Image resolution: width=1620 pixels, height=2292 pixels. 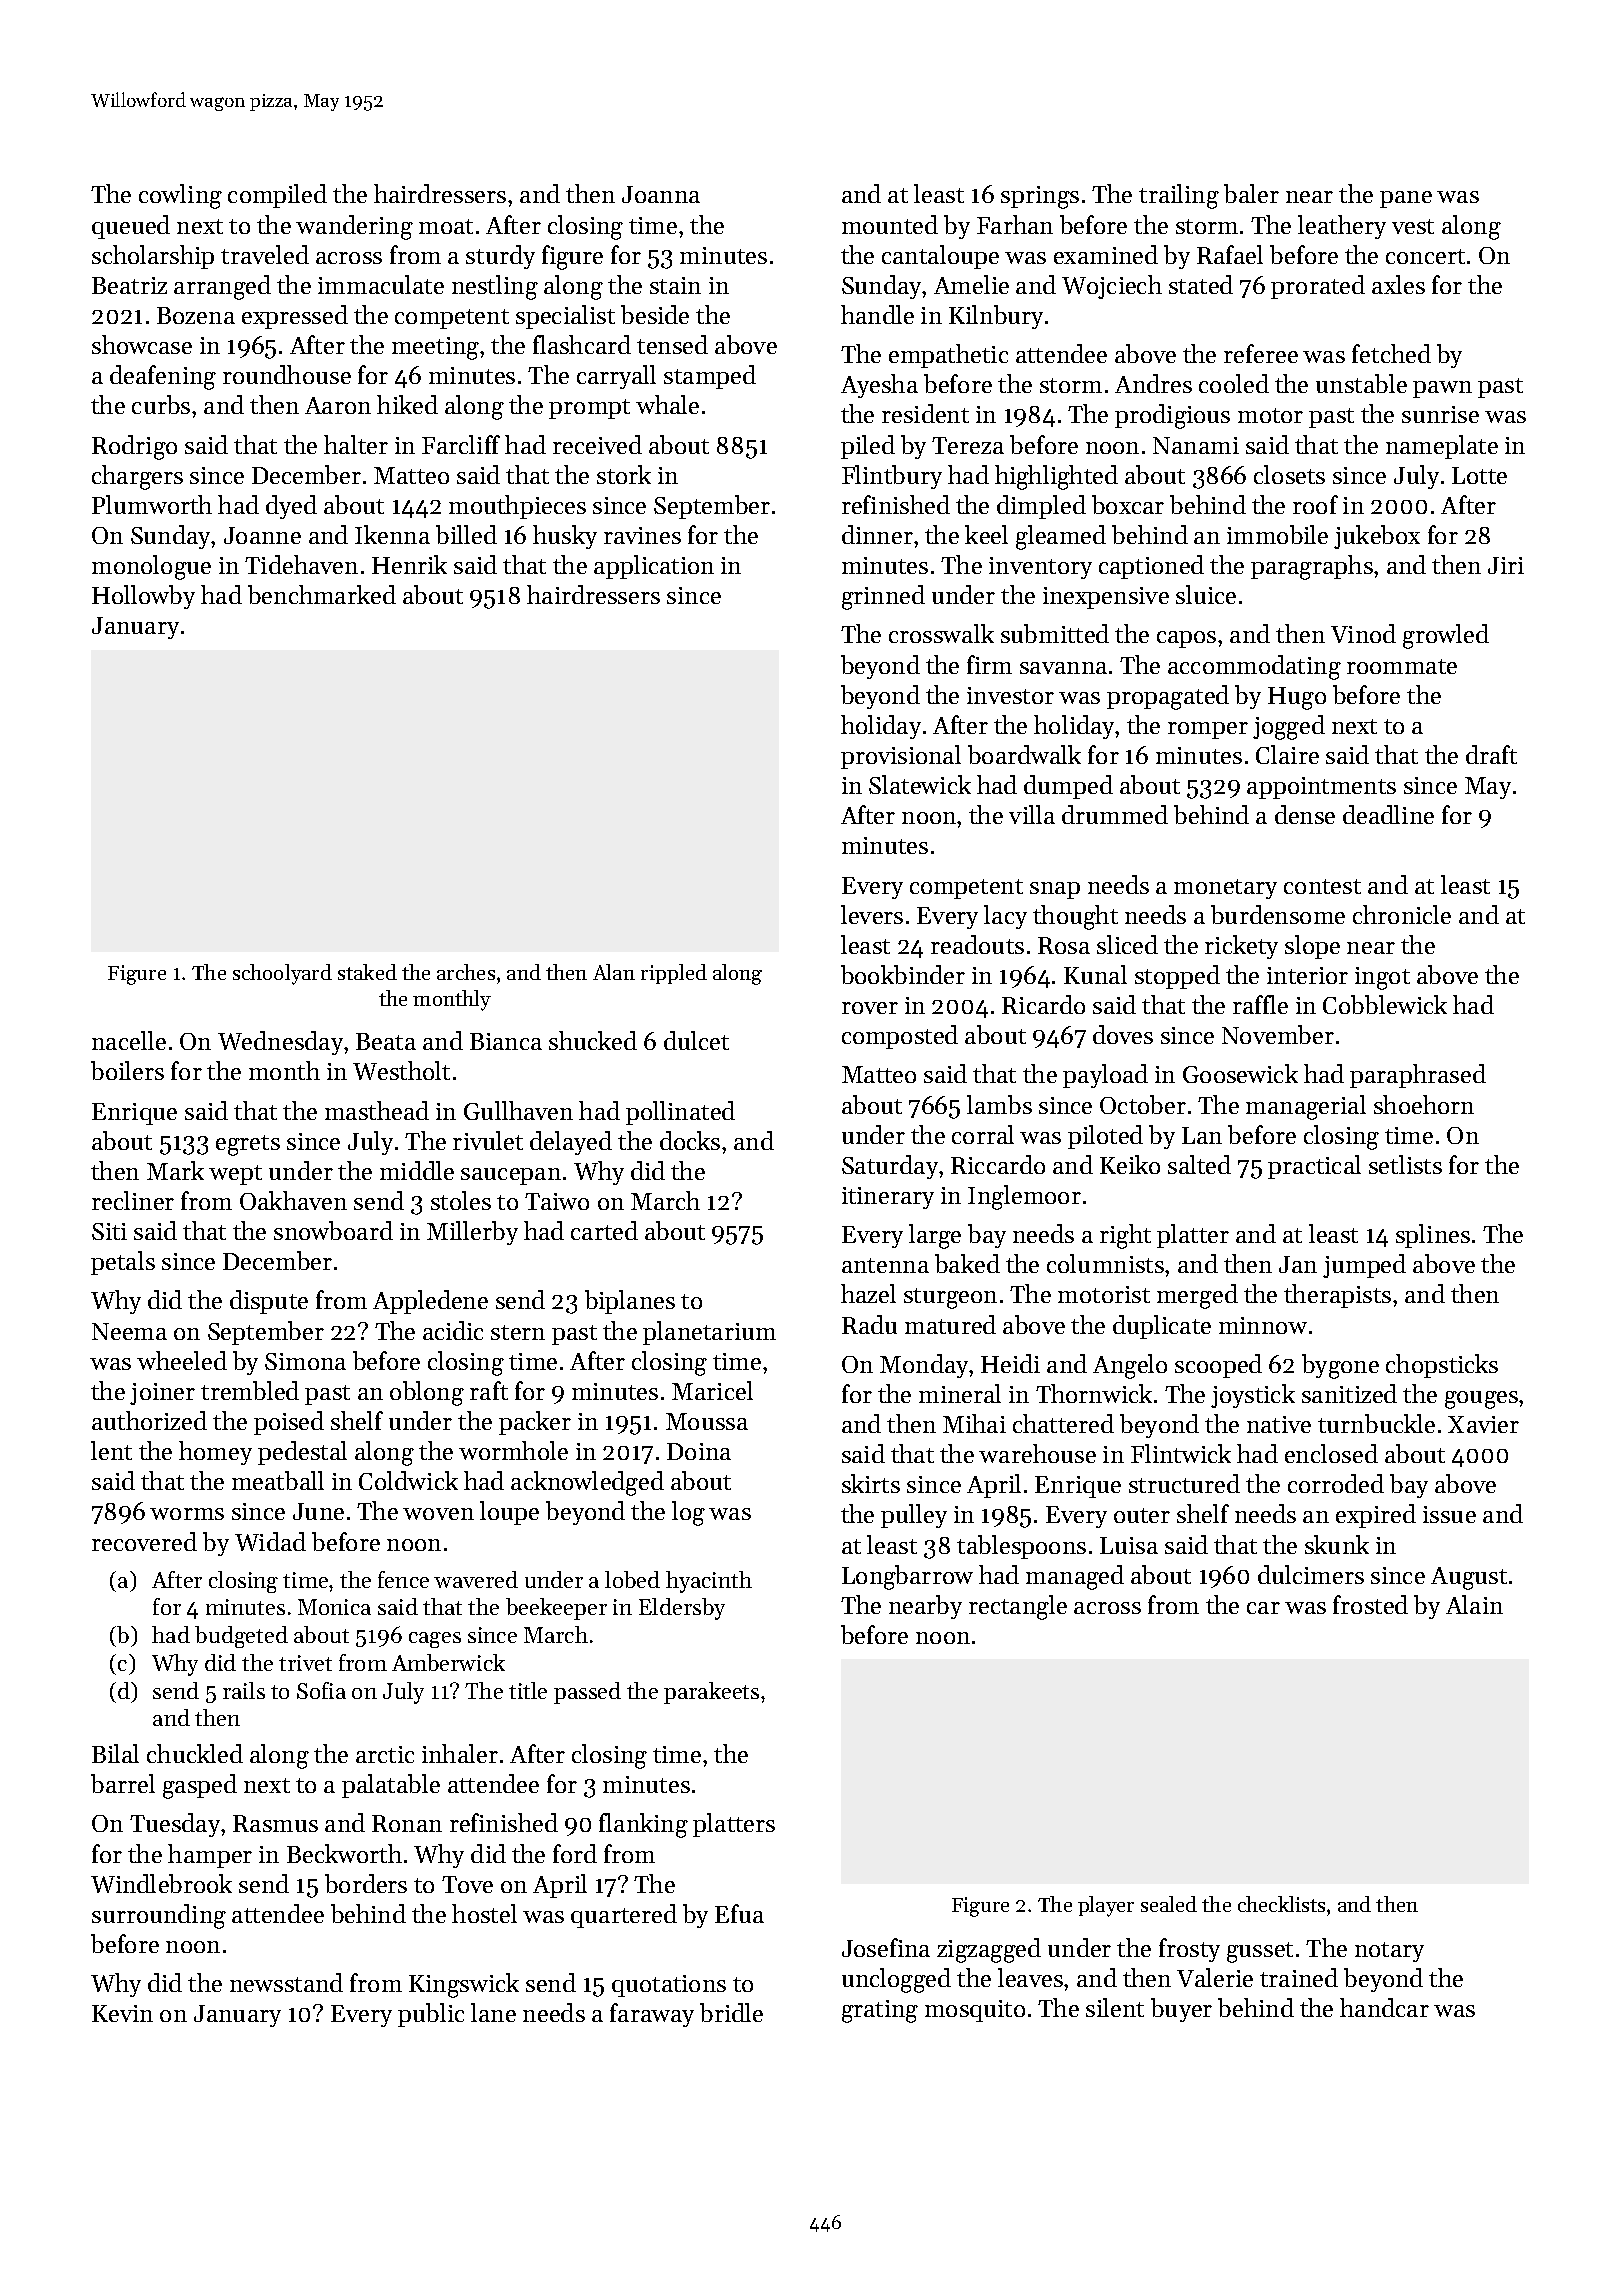 What do you see at coordinates (1483, 1424) in the screenshot?
I see `Xavier` at bounding box center [1483, 1424].
